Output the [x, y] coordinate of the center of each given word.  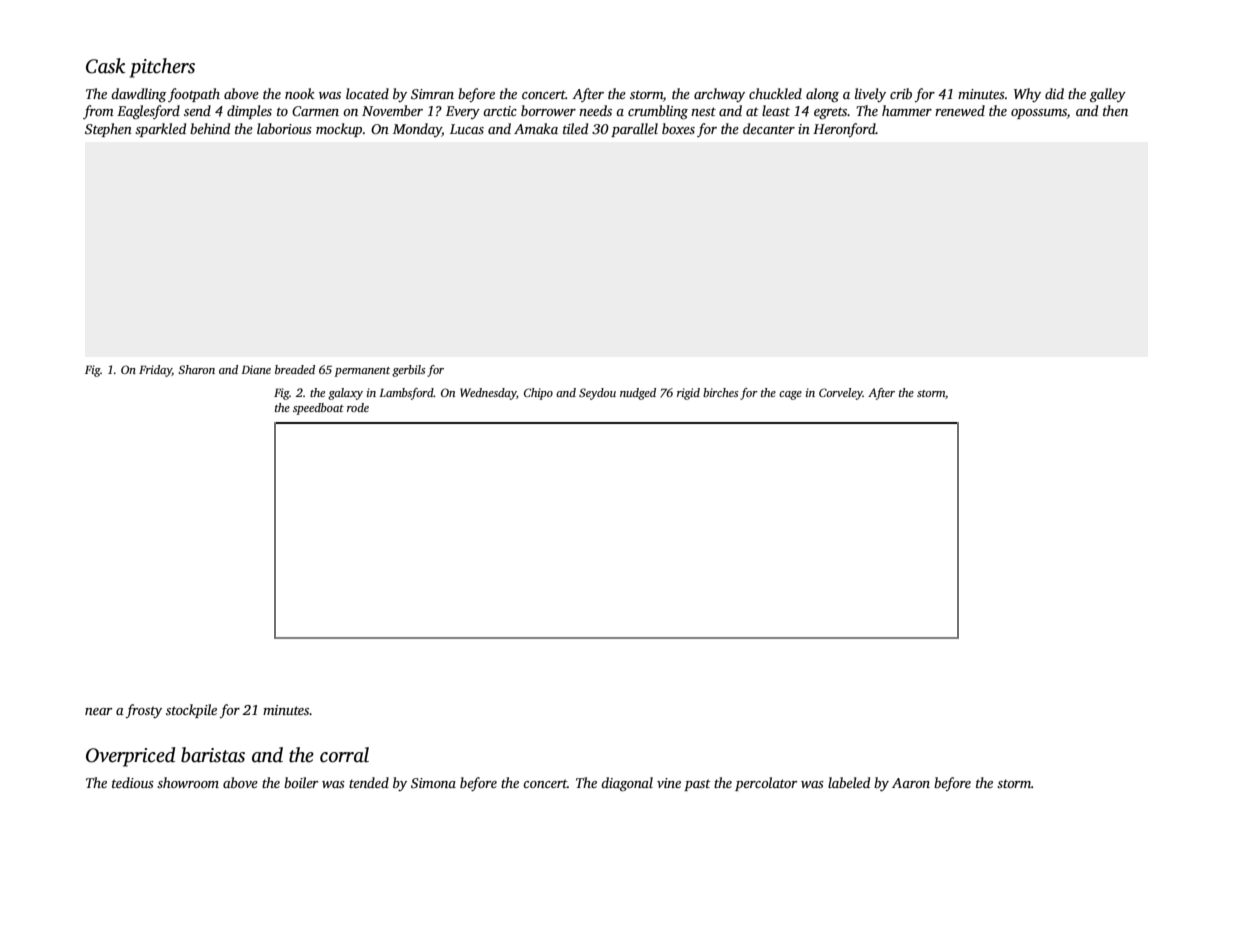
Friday [155, 371]
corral [344, 755]
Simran [432, 94]
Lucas [467, 129]
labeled [849, 782]
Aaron [911, 783]
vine [669, 783]
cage [790, 395]
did [1054, 93]
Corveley [841, 394]
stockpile [191, 711]
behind [210, 128]
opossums [1039, 114]
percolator [766, 784]
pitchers [162, 68]
